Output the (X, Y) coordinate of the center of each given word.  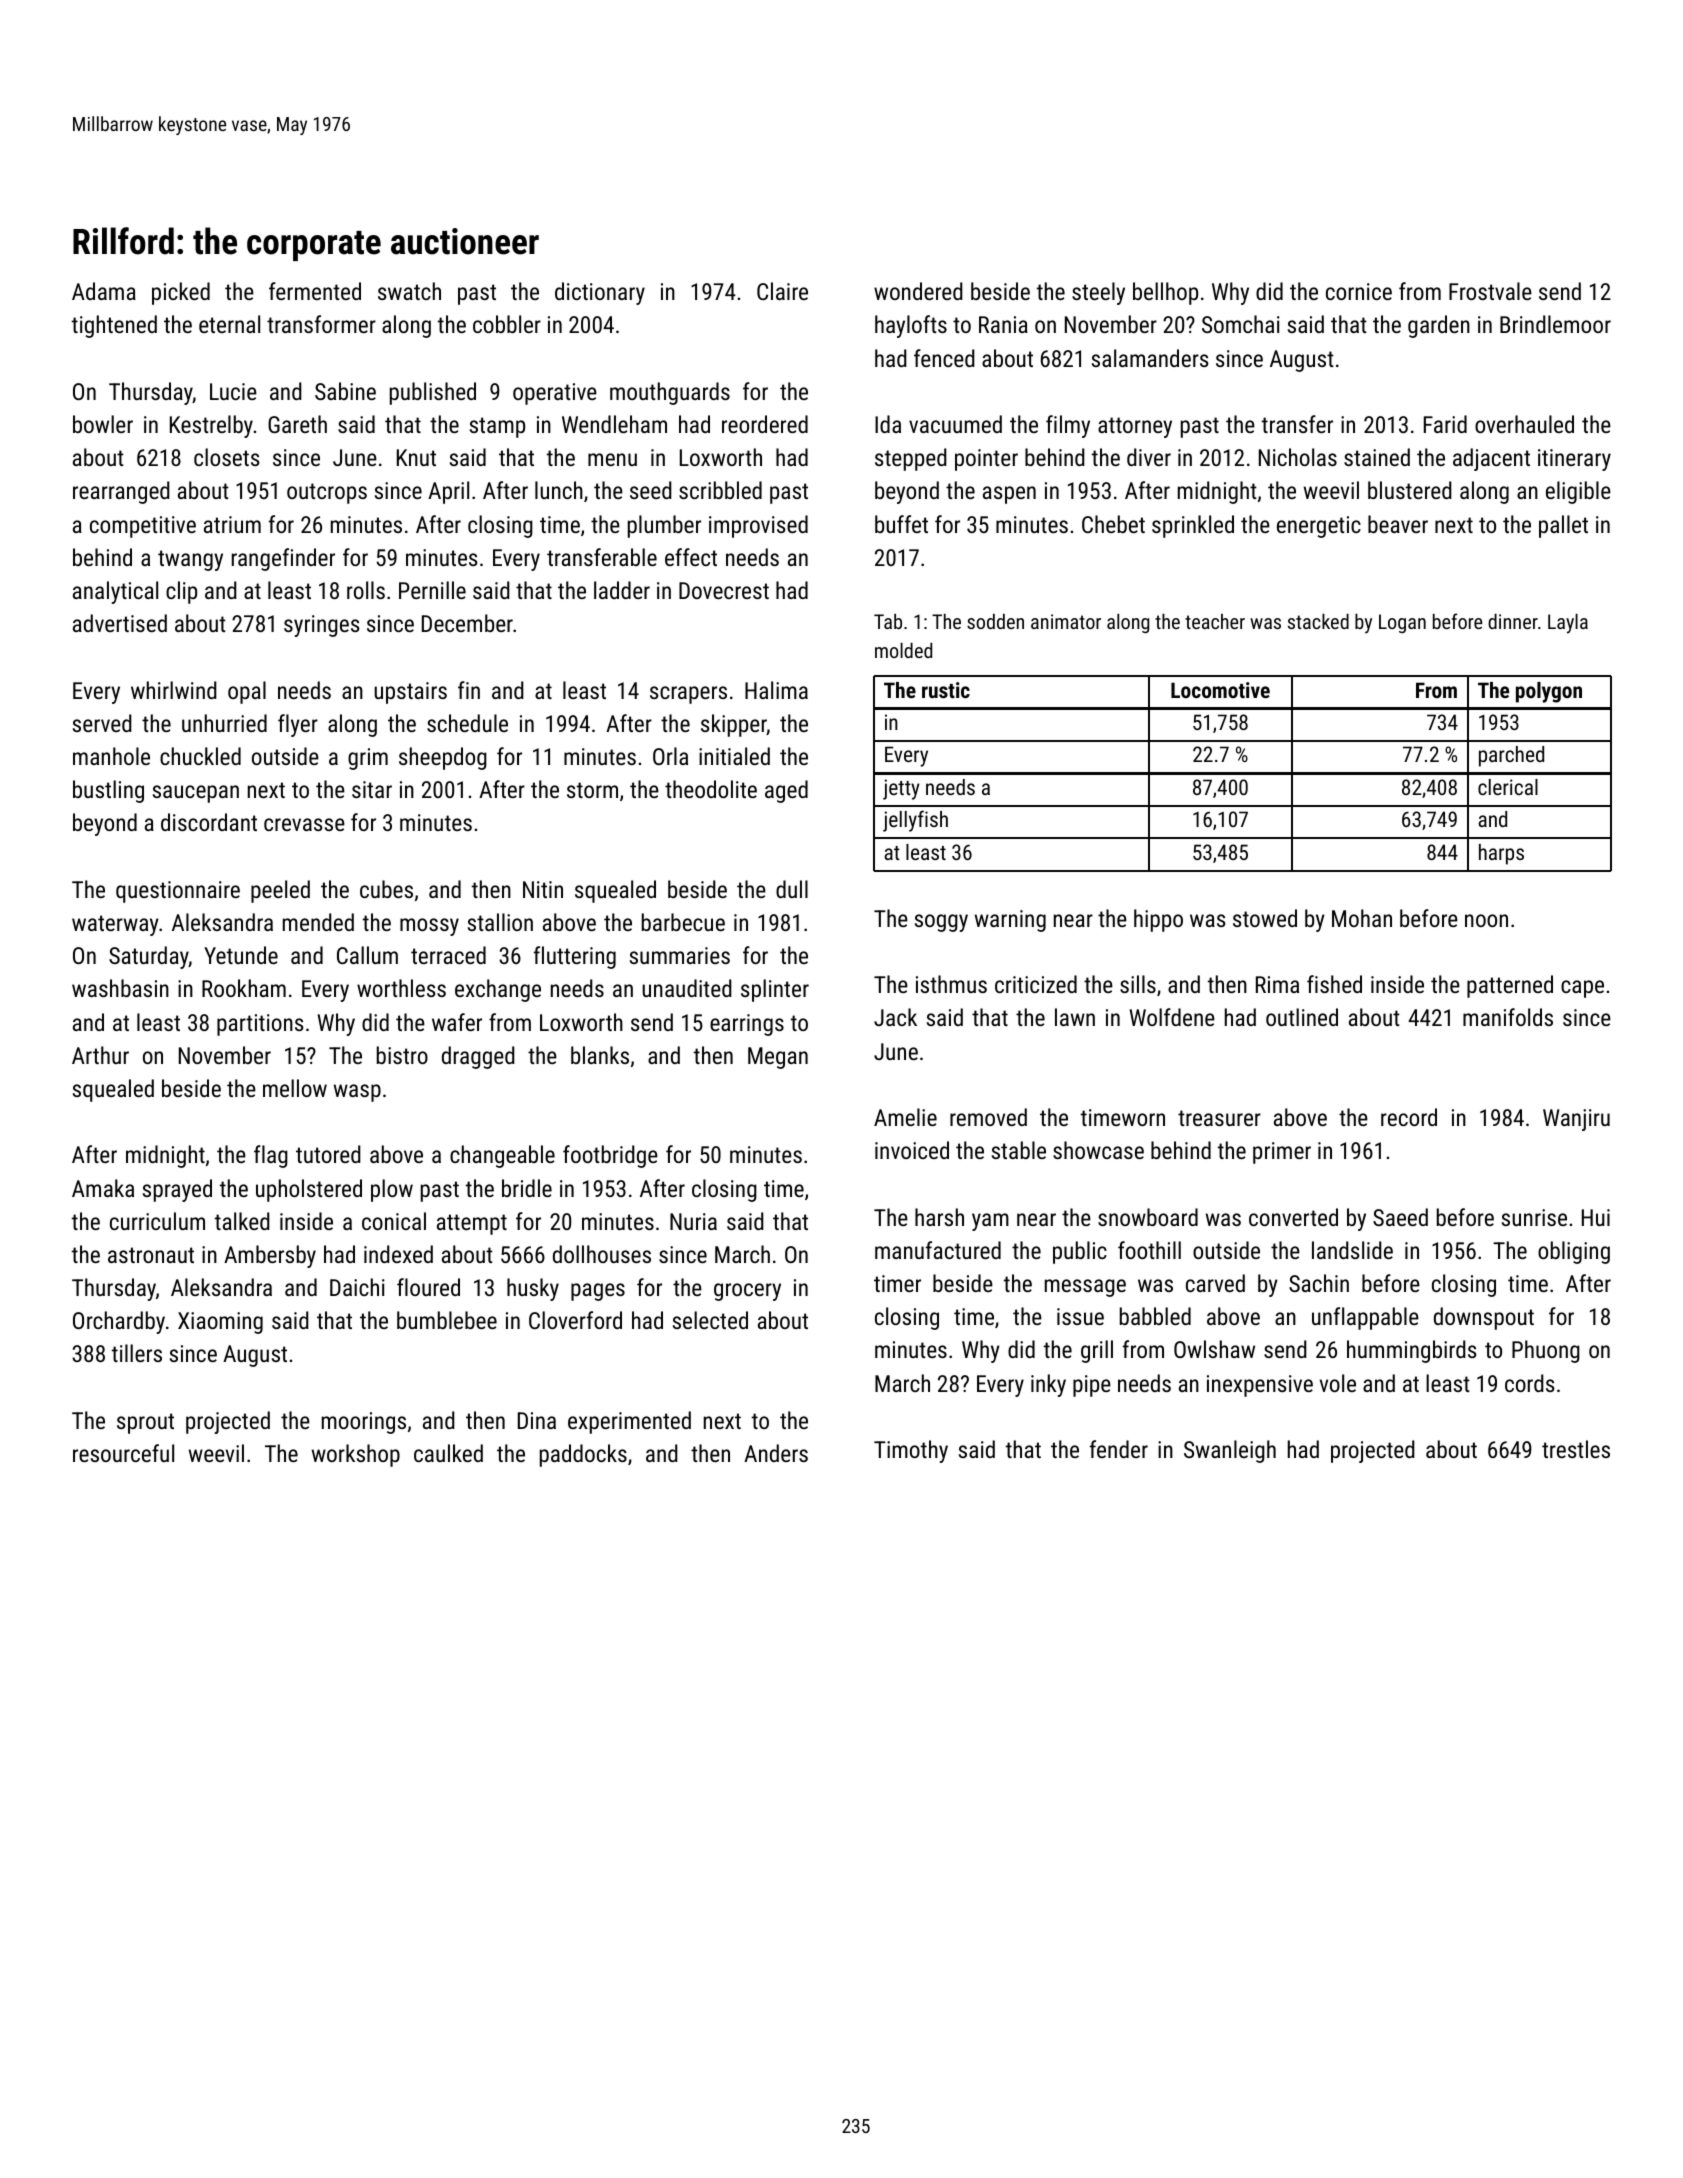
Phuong (1546, 1351)
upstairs (410, 693)
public (1080, 1252)
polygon (1549, 692)
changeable (502, 1156)
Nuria (693, 1221)
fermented (315, 291)
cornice (1359, 291)
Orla (670, 756)
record (1409, 1117)
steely (1098, 293)
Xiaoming (220, 1323)
